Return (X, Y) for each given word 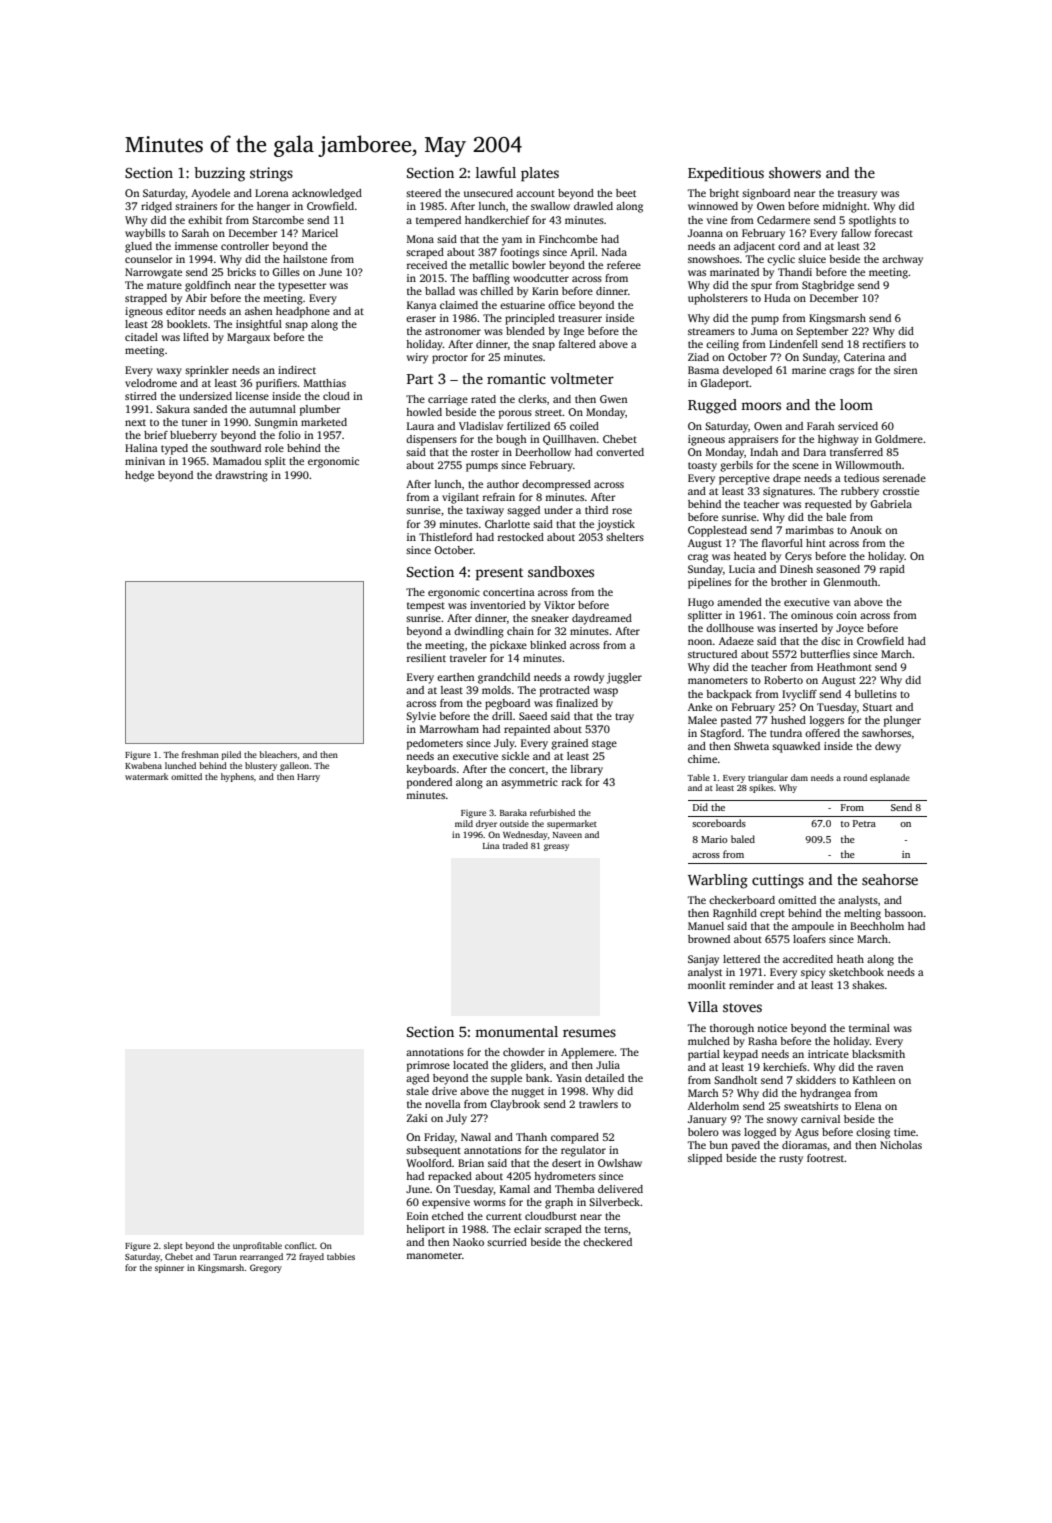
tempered (438, 221)
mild (464, 823)
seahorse (890, 879)
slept (173, 1246)
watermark (146, 776)
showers (795, 172)
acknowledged (327, 194)
